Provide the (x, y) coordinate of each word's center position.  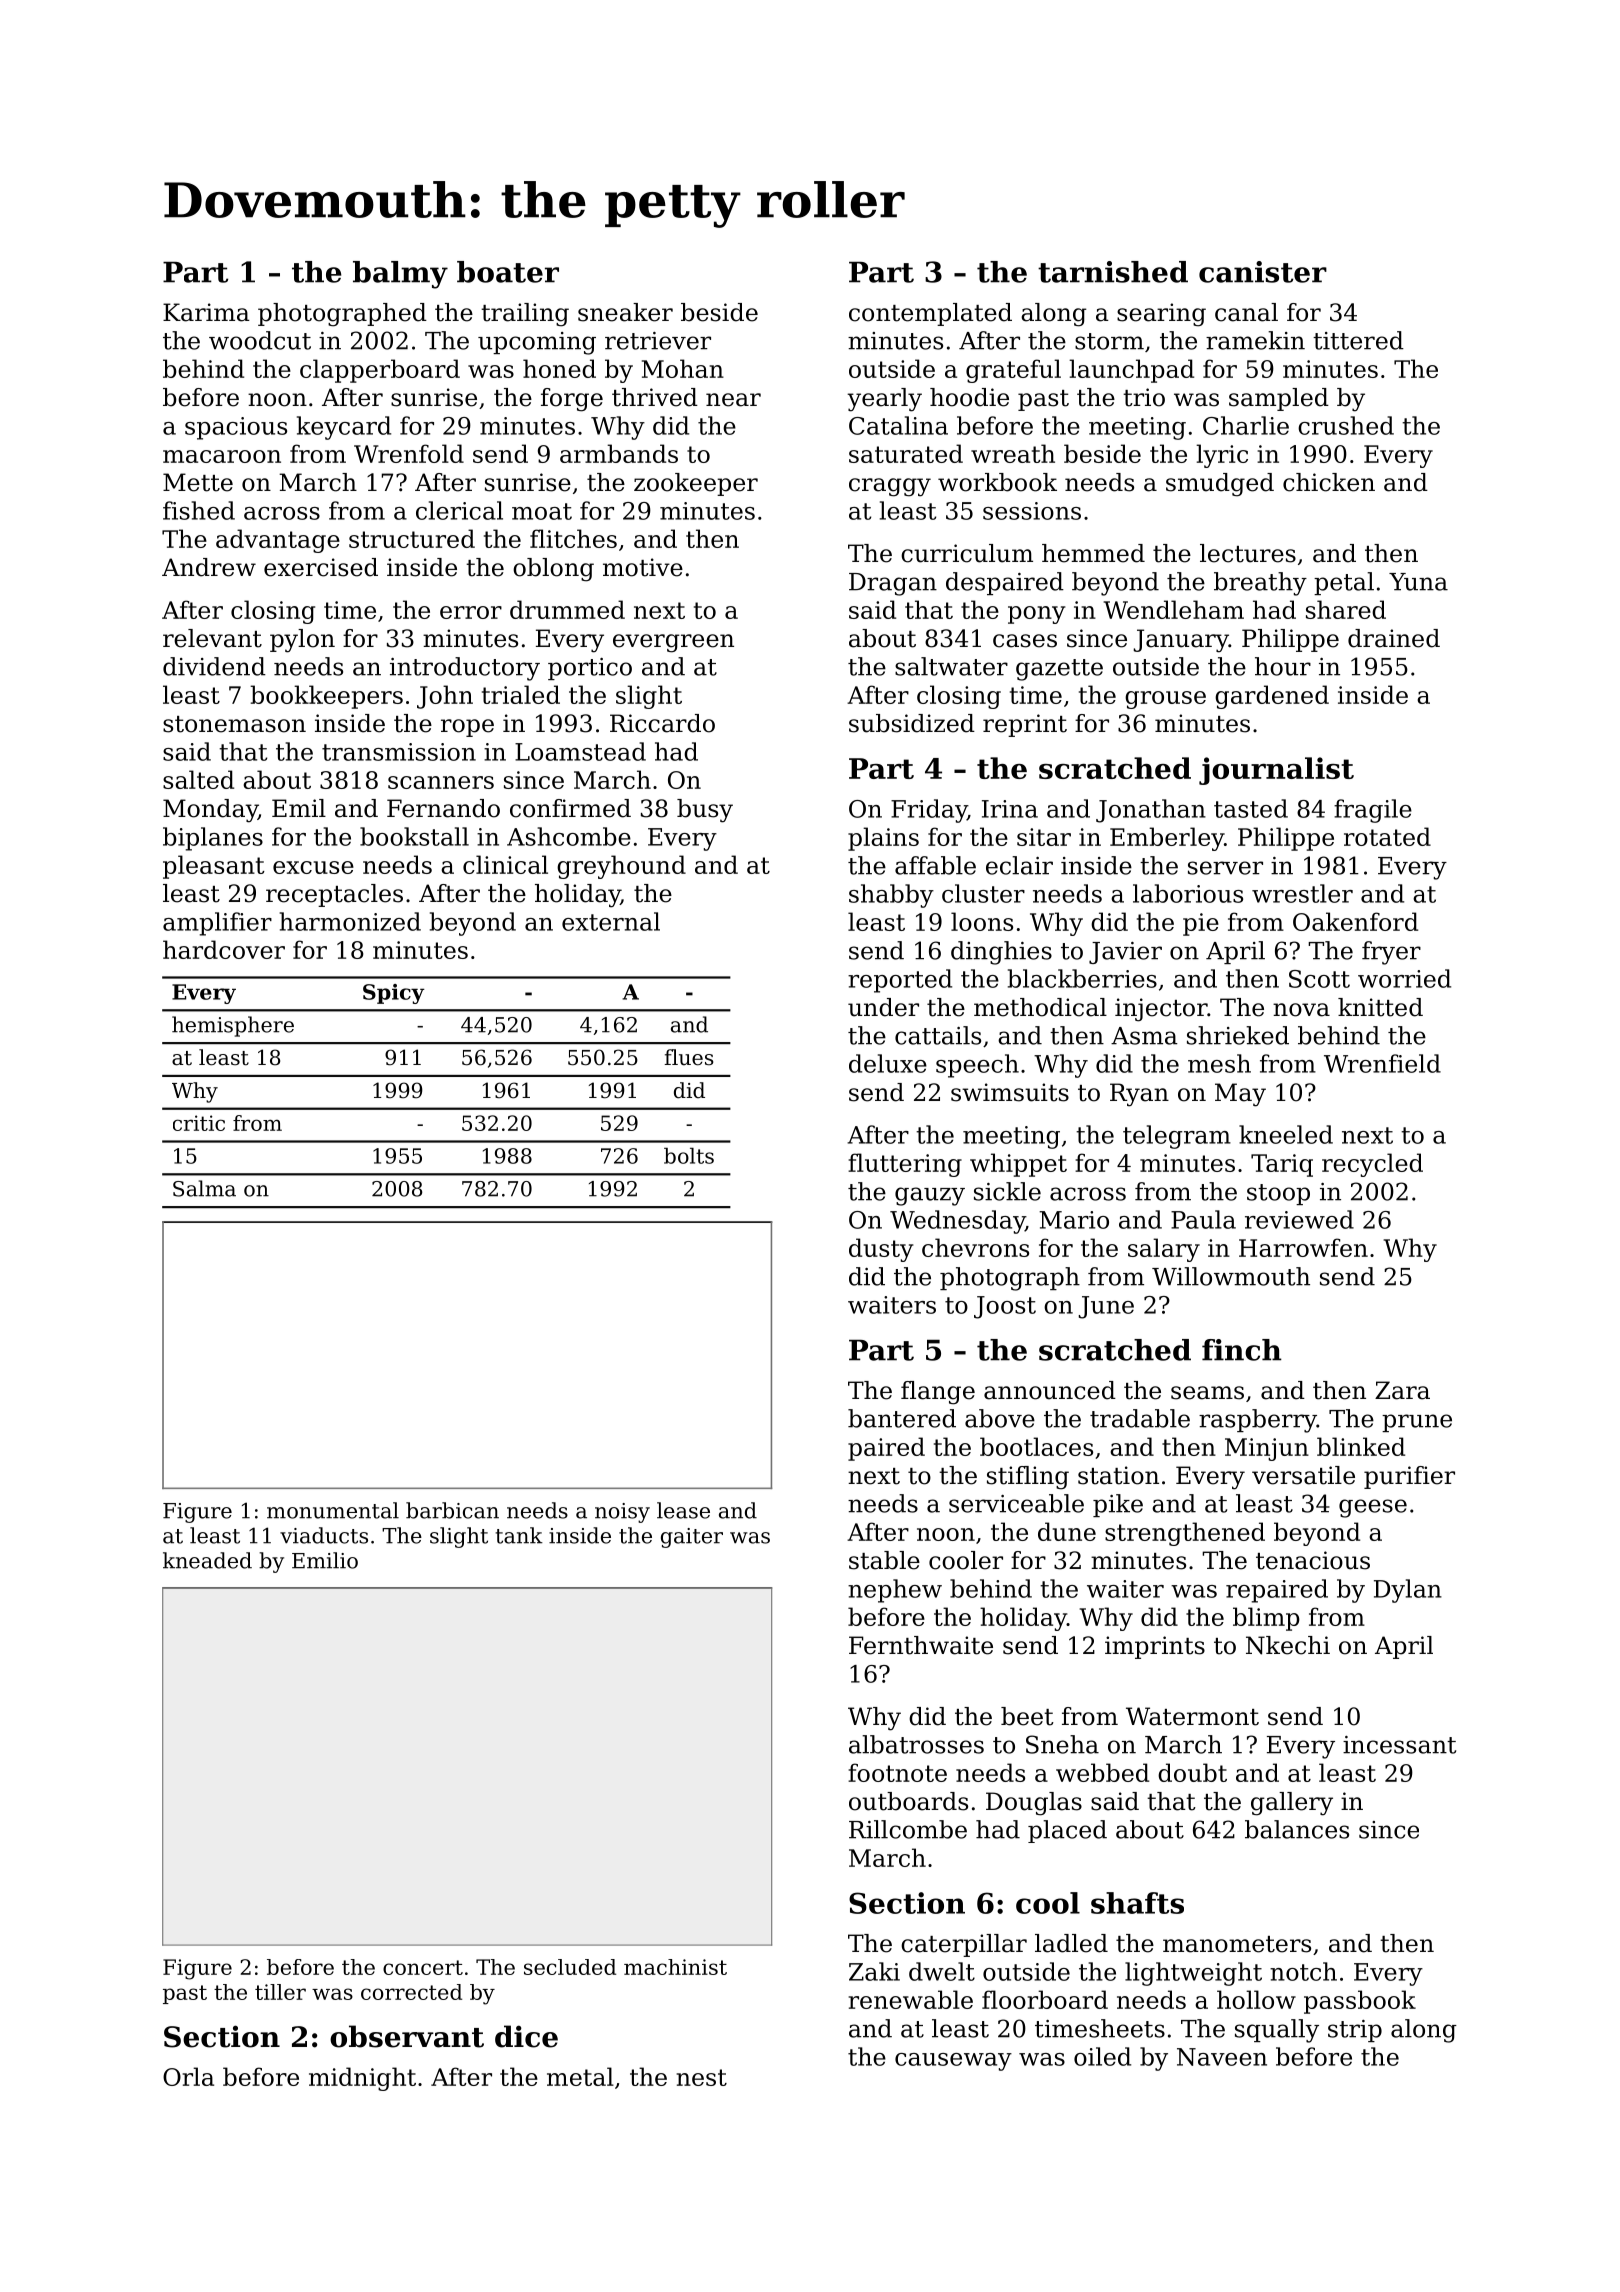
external (611, 921)
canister (1263, 272)
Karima (206, 312)
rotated (1387, 836)
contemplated (930, 314)
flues (689, 1057)
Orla (188, 2076)
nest (702, 2077)
